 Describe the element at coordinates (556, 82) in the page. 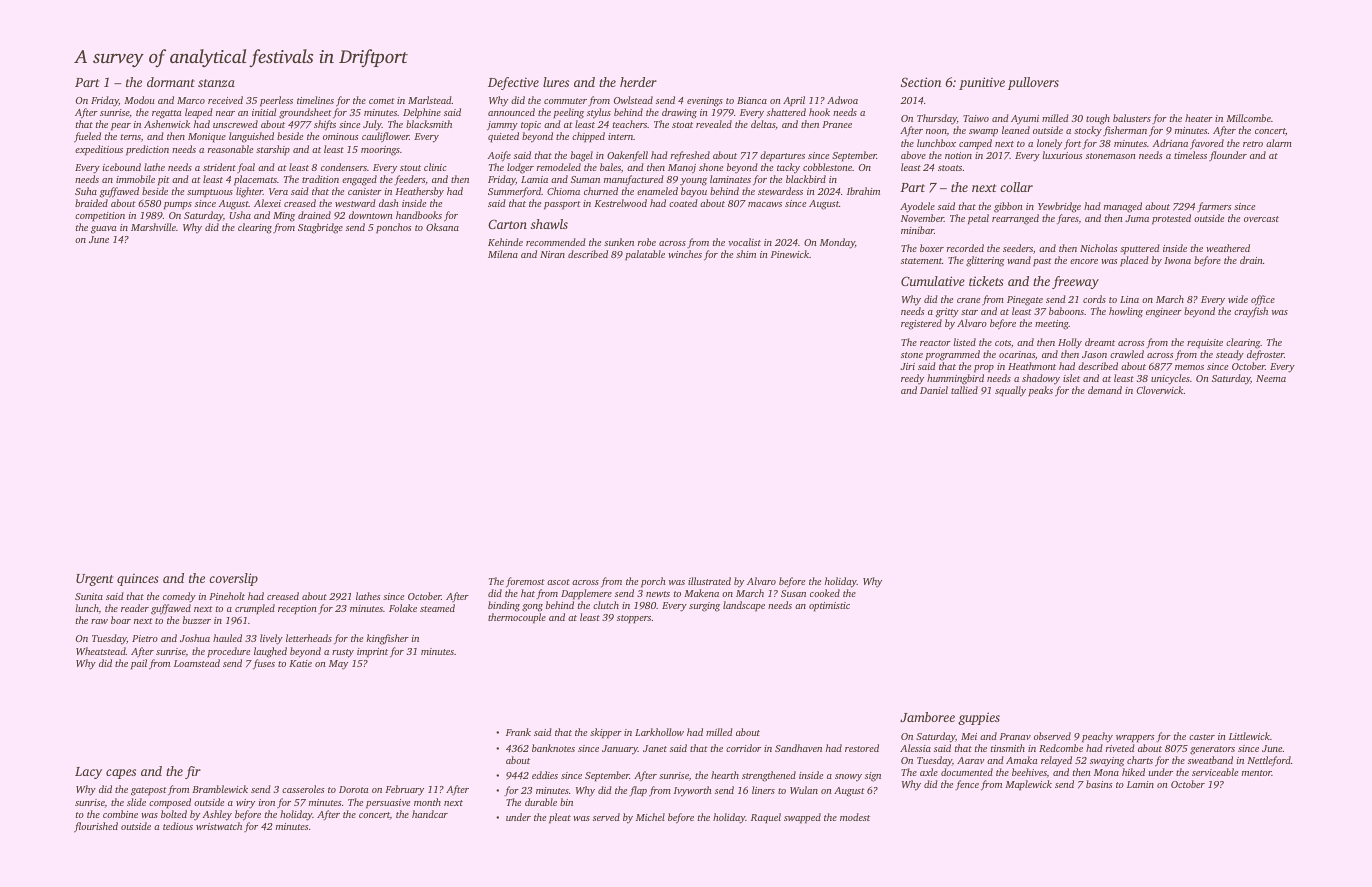

I see `lures` at that location.
